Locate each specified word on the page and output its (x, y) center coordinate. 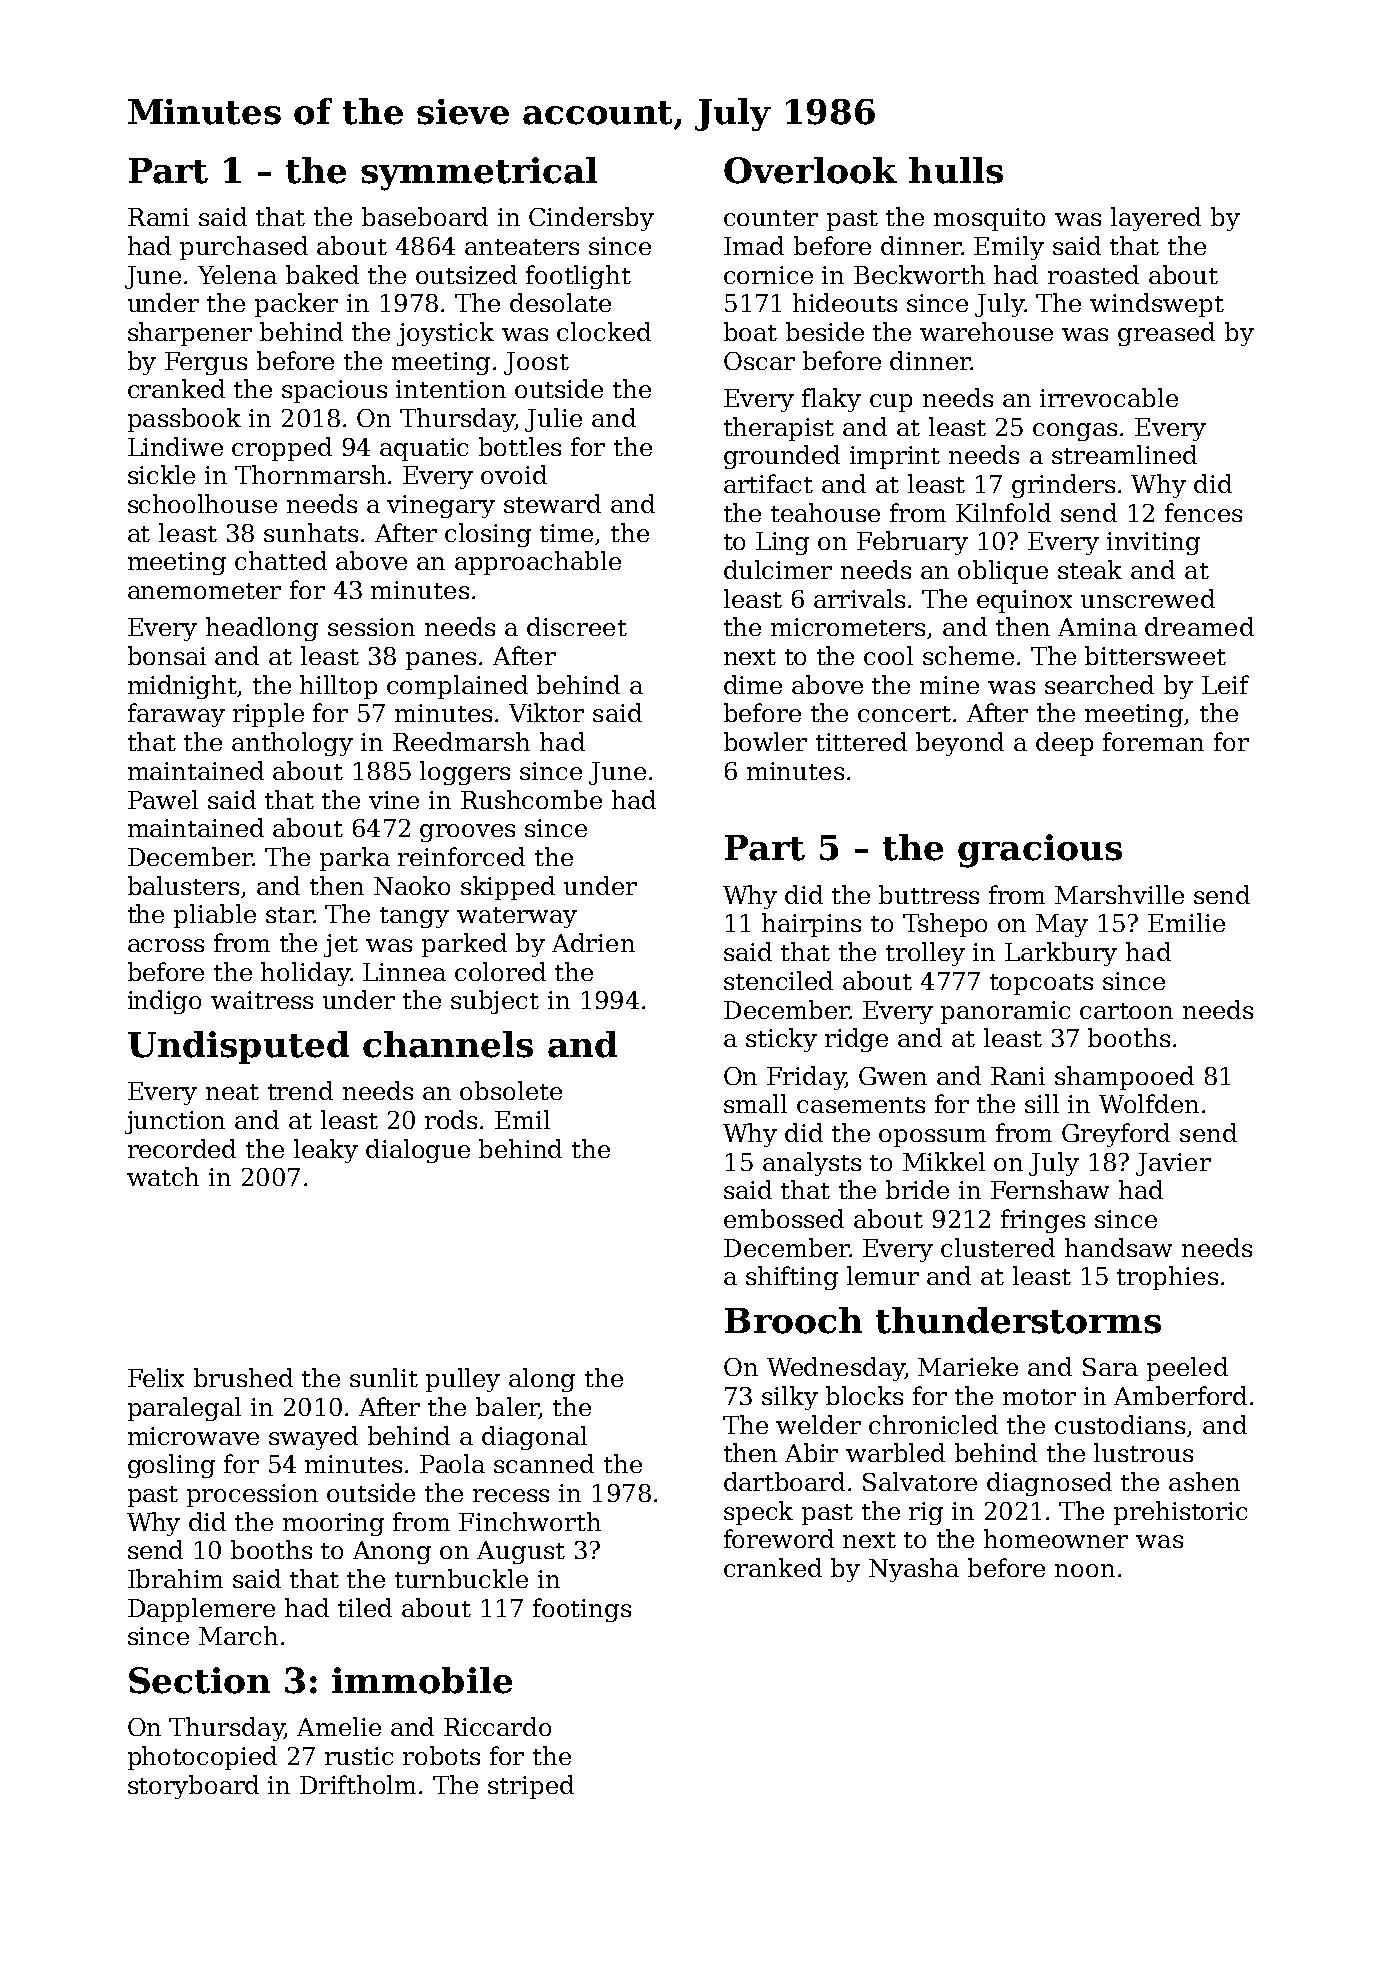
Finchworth (530, 1521)
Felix (156, 1377)
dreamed (1199, 626)
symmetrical (479, 174)
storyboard (193, 1787)
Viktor (546, 712)
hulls (956, 170)
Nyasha (914, 1570)
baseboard (425, 216)
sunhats (311, 532)
